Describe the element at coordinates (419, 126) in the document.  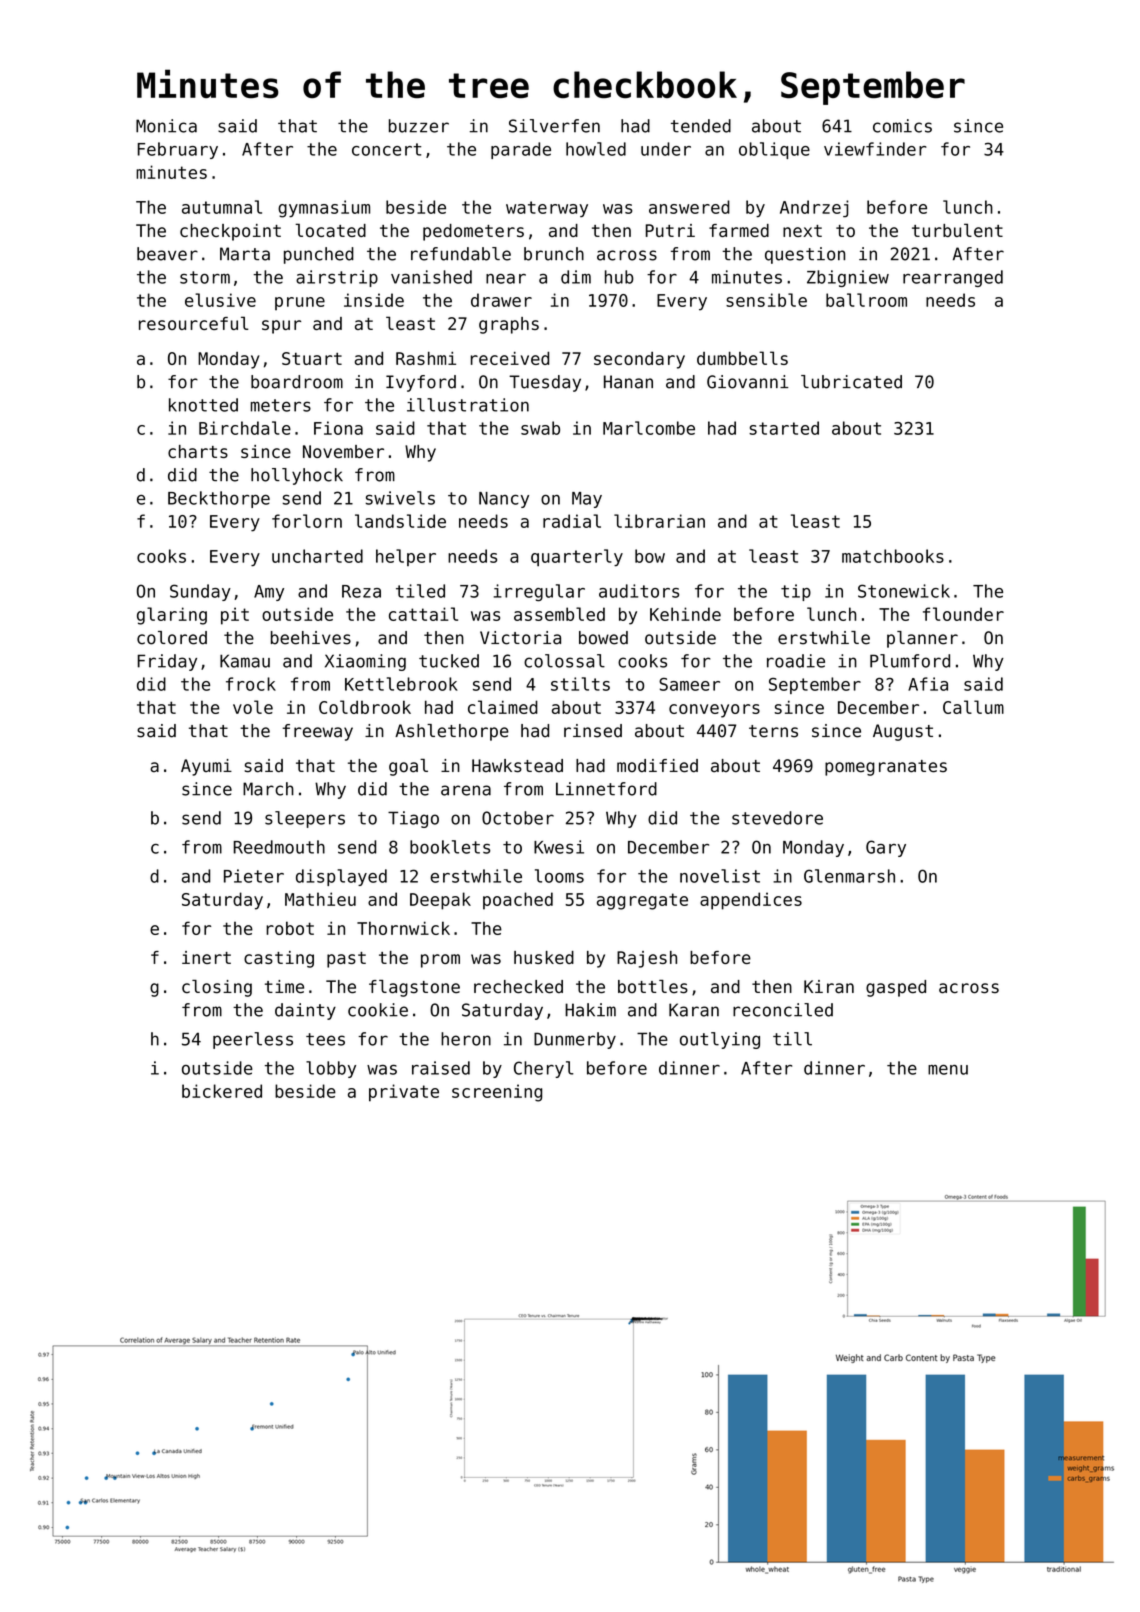
I see `buzzer` at that location.
